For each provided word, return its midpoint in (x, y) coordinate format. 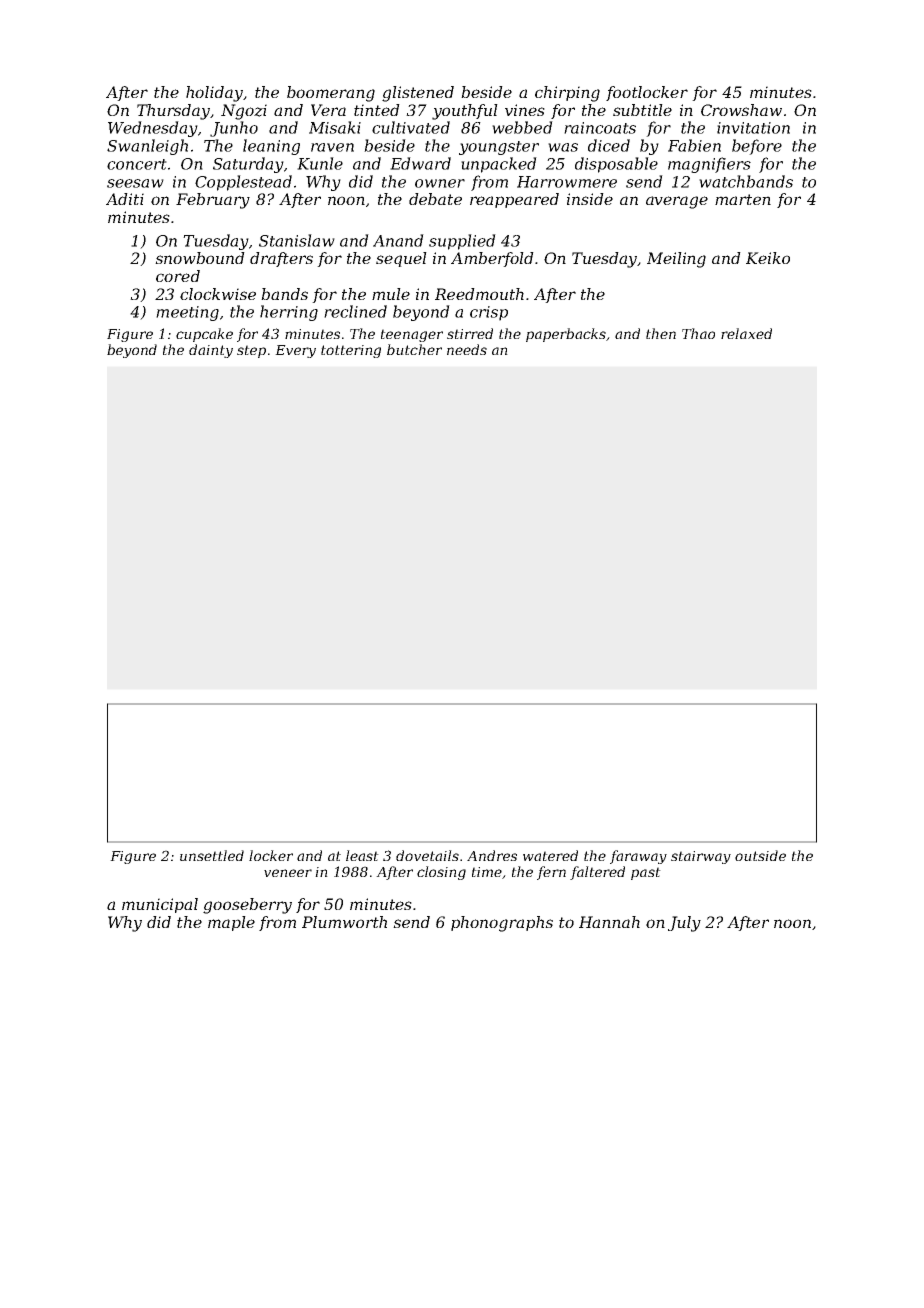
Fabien (694, 145)
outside (760, 855)
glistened (418, 94)
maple (231, 923)
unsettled (212, 855)
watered (550, 855)
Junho (234, 129)
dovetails (427, 855)
